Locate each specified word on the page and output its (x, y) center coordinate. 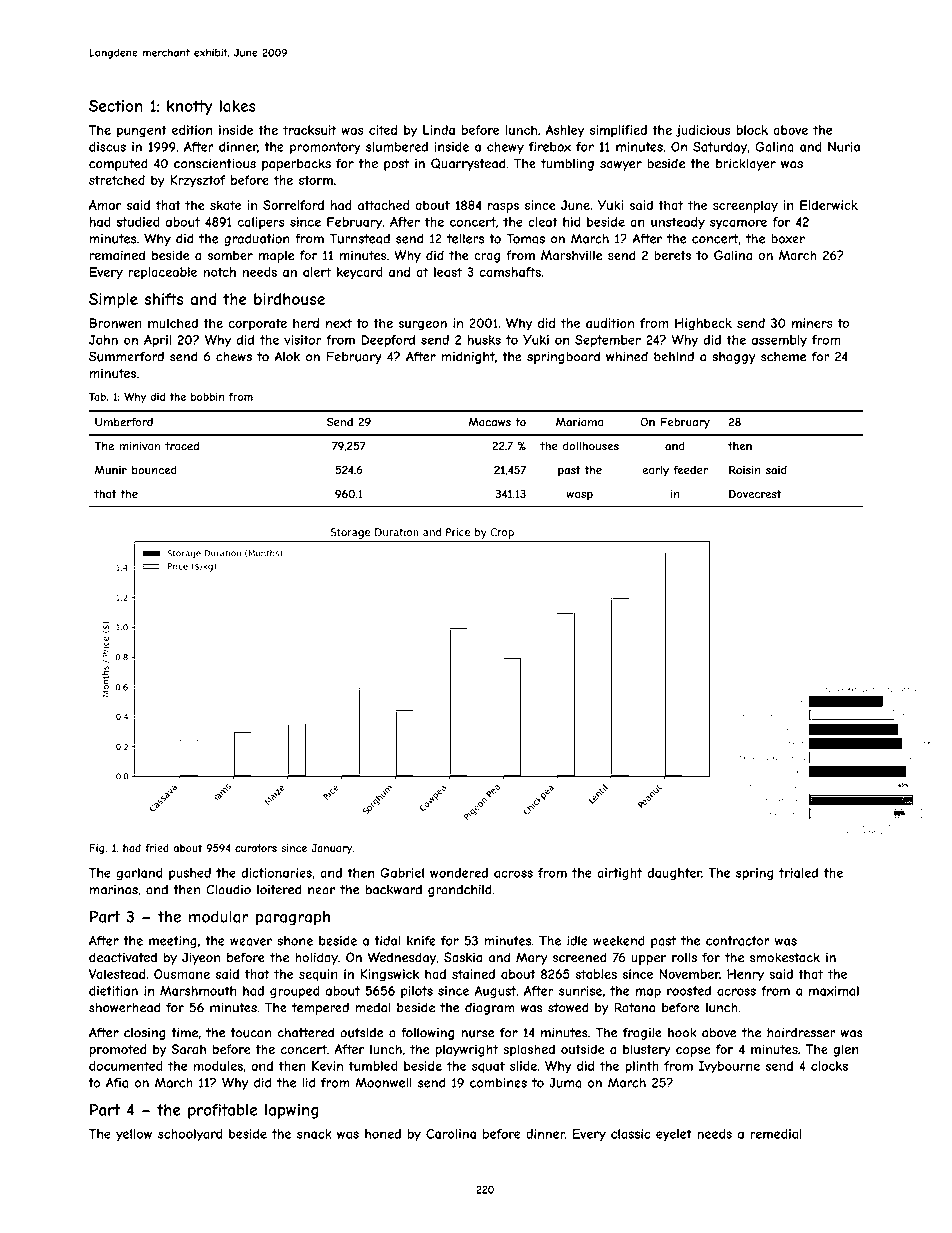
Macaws (490, 422)
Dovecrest (755, 494)
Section (116, 106)
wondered (459, 873)
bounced (154, 470)
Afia (117, 1083)
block (752, 130)
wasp (579, 496)
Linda (439, 130)
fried (157, 848)
